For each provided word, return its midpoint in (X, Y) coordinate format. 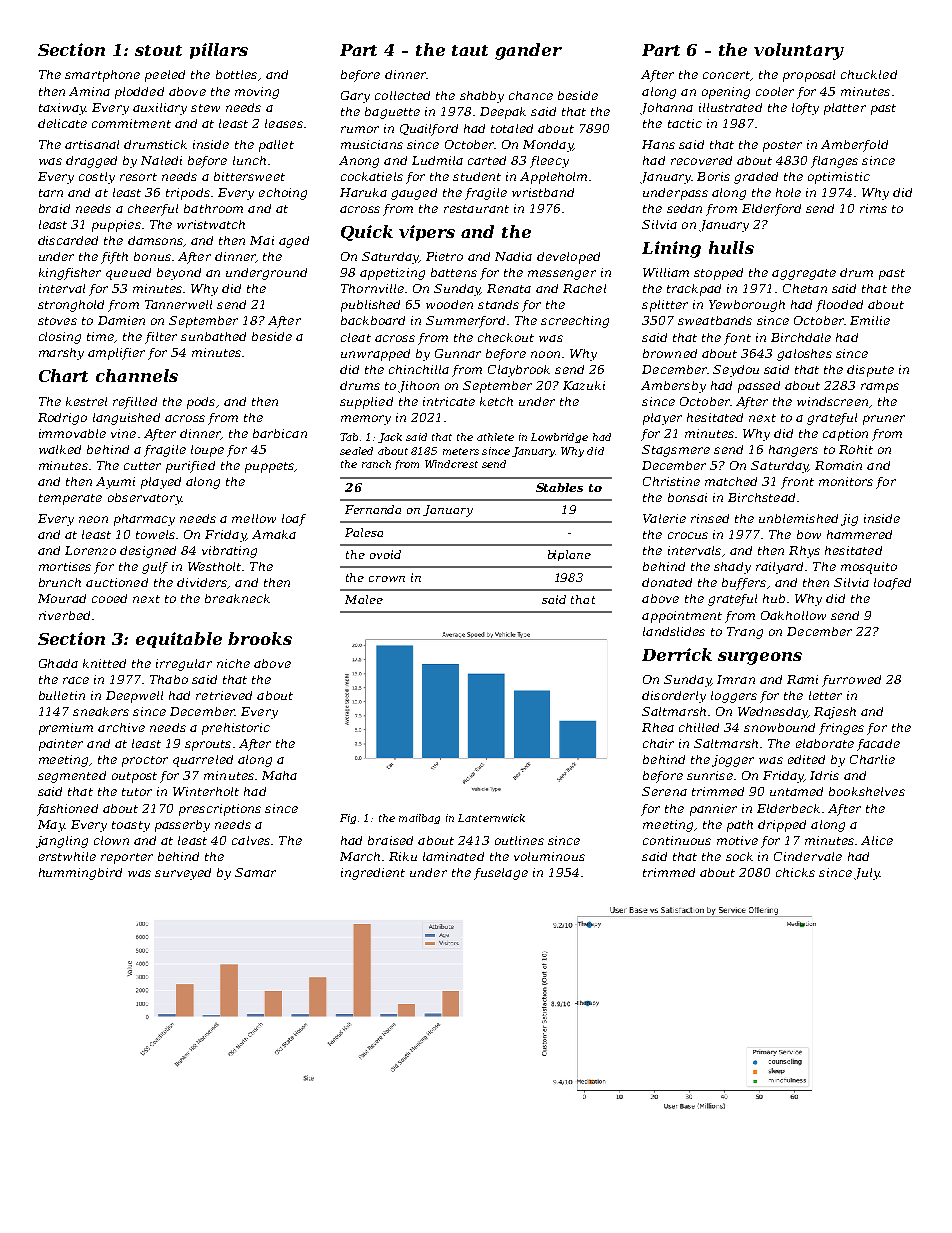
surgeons (760, 658)
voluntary (799, 51)
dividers (202, 582)
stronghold (71, 306)
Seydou (736, 371)
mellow (254, 518)
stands (498, 304)
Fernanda (373, 509)
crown (387, 579)
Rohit (856, 449)
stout (158, 50)
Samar (255, 872)
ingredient (373, 874)
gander (528, 51)
